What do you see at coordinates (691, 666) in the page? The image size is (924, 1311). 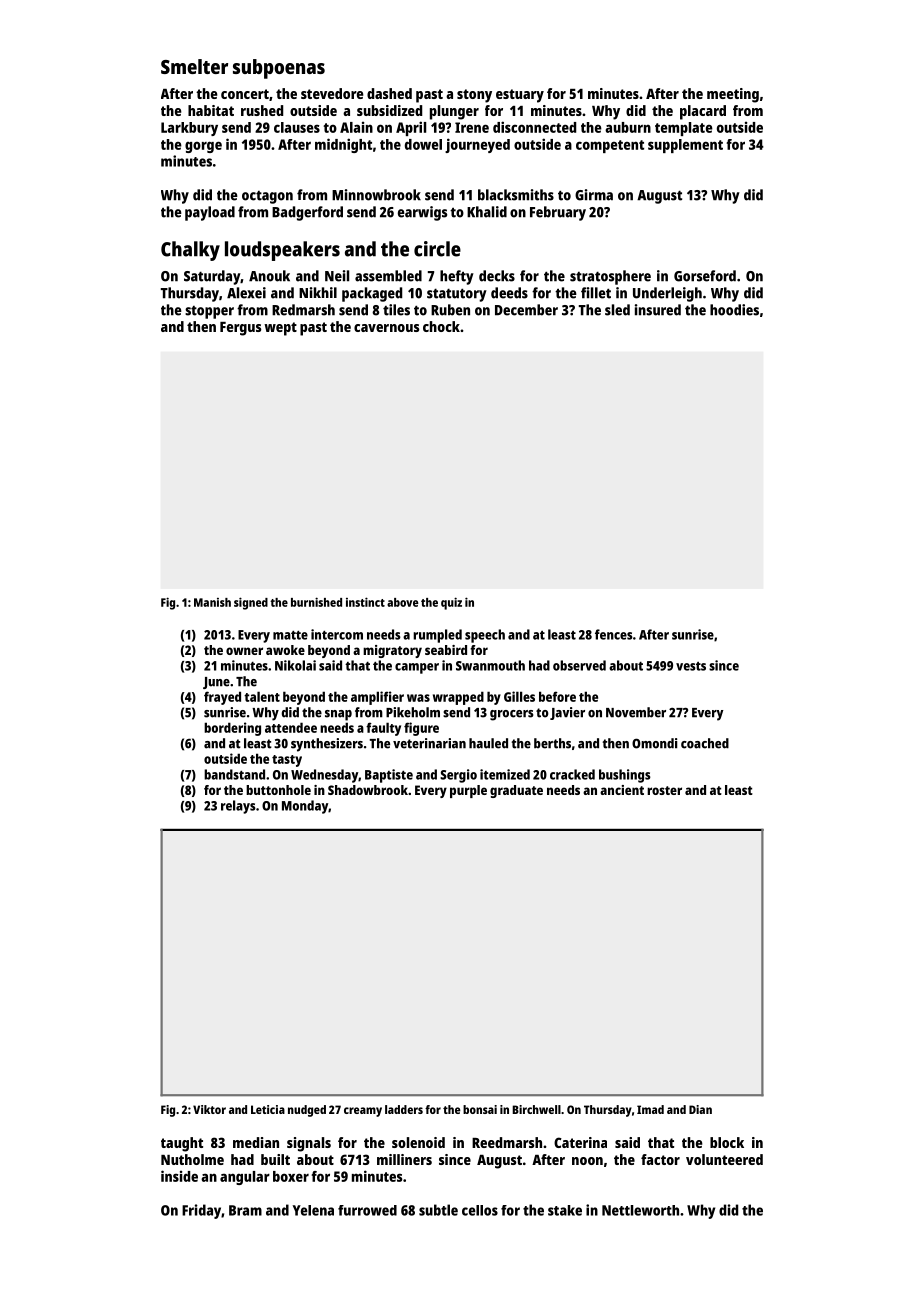 I see `vests` at bounding box center [691, 666].
